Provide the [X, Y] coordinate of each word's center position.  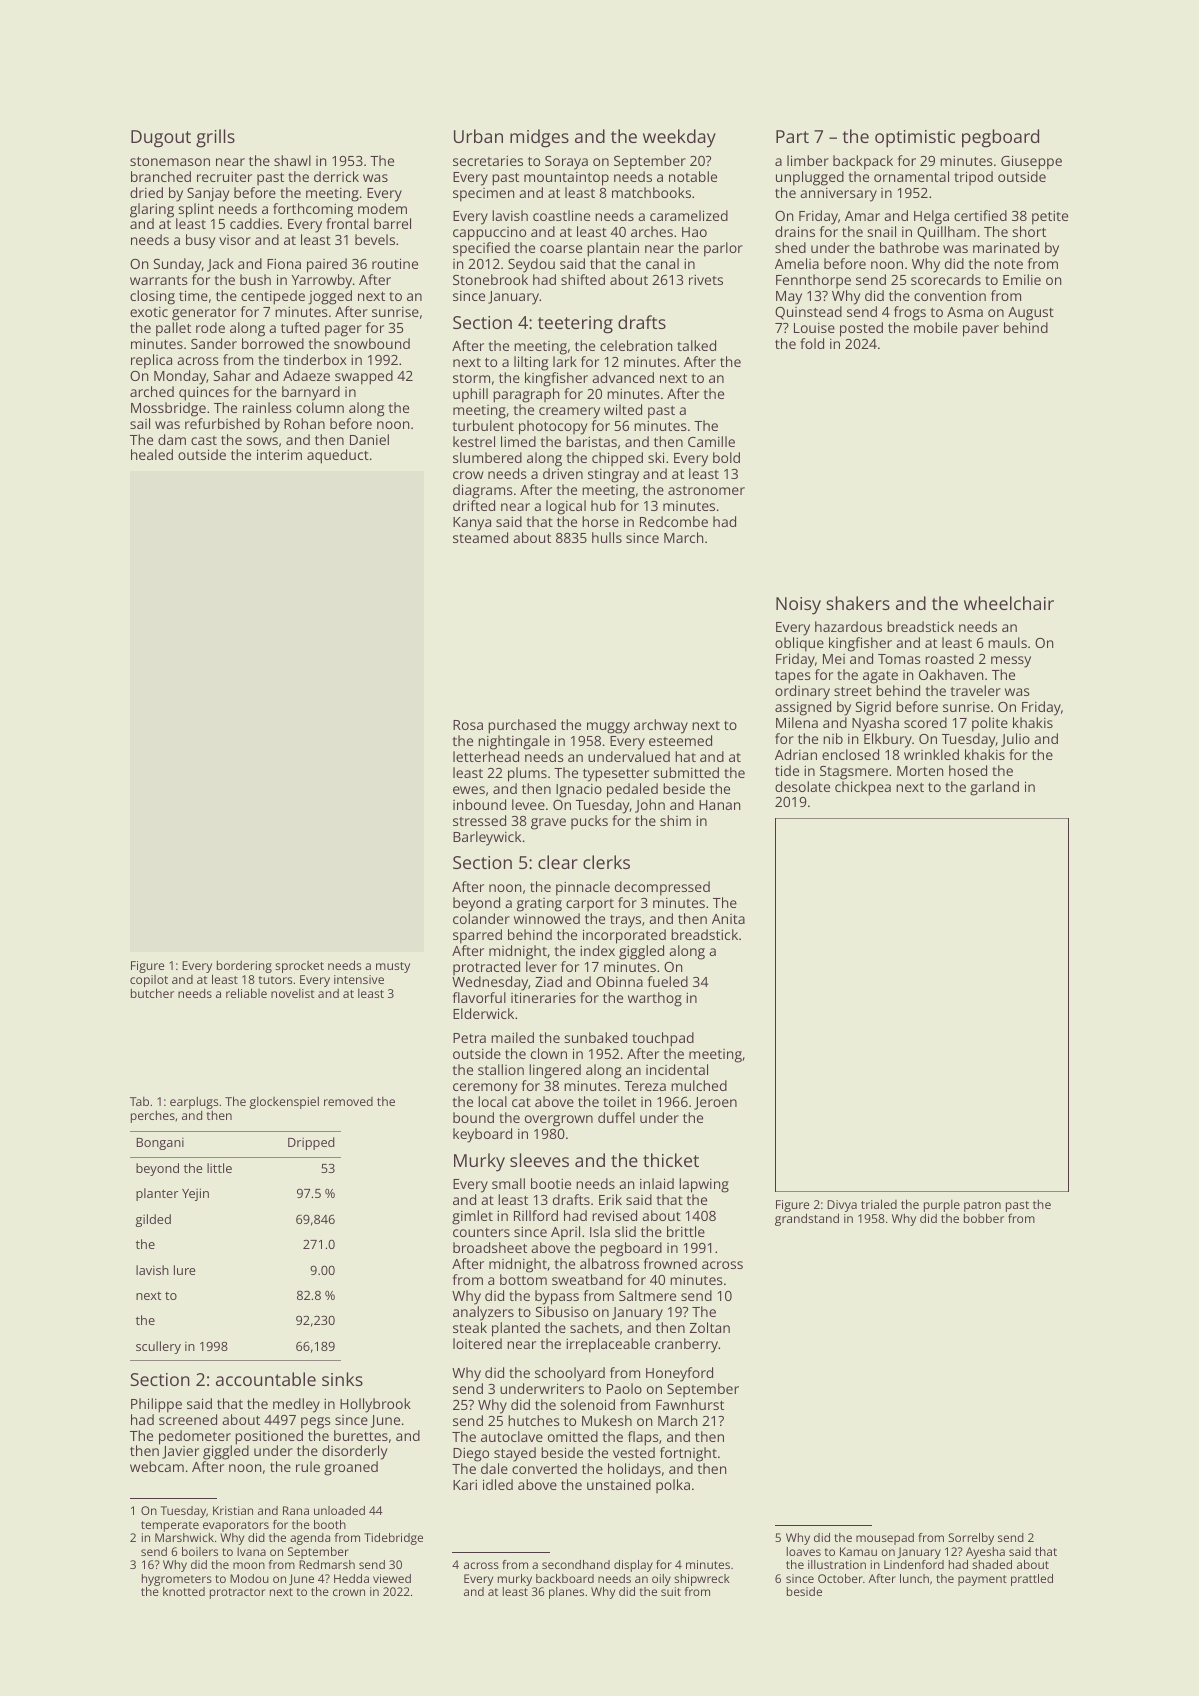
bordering [244, 966]
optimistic [915, 139]
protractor [237, 1593]
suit [671, 1591]
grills [215, 138]
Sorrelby [971, 1539]
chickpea [863, 788]
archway [661, 726]
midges [539, 138]
